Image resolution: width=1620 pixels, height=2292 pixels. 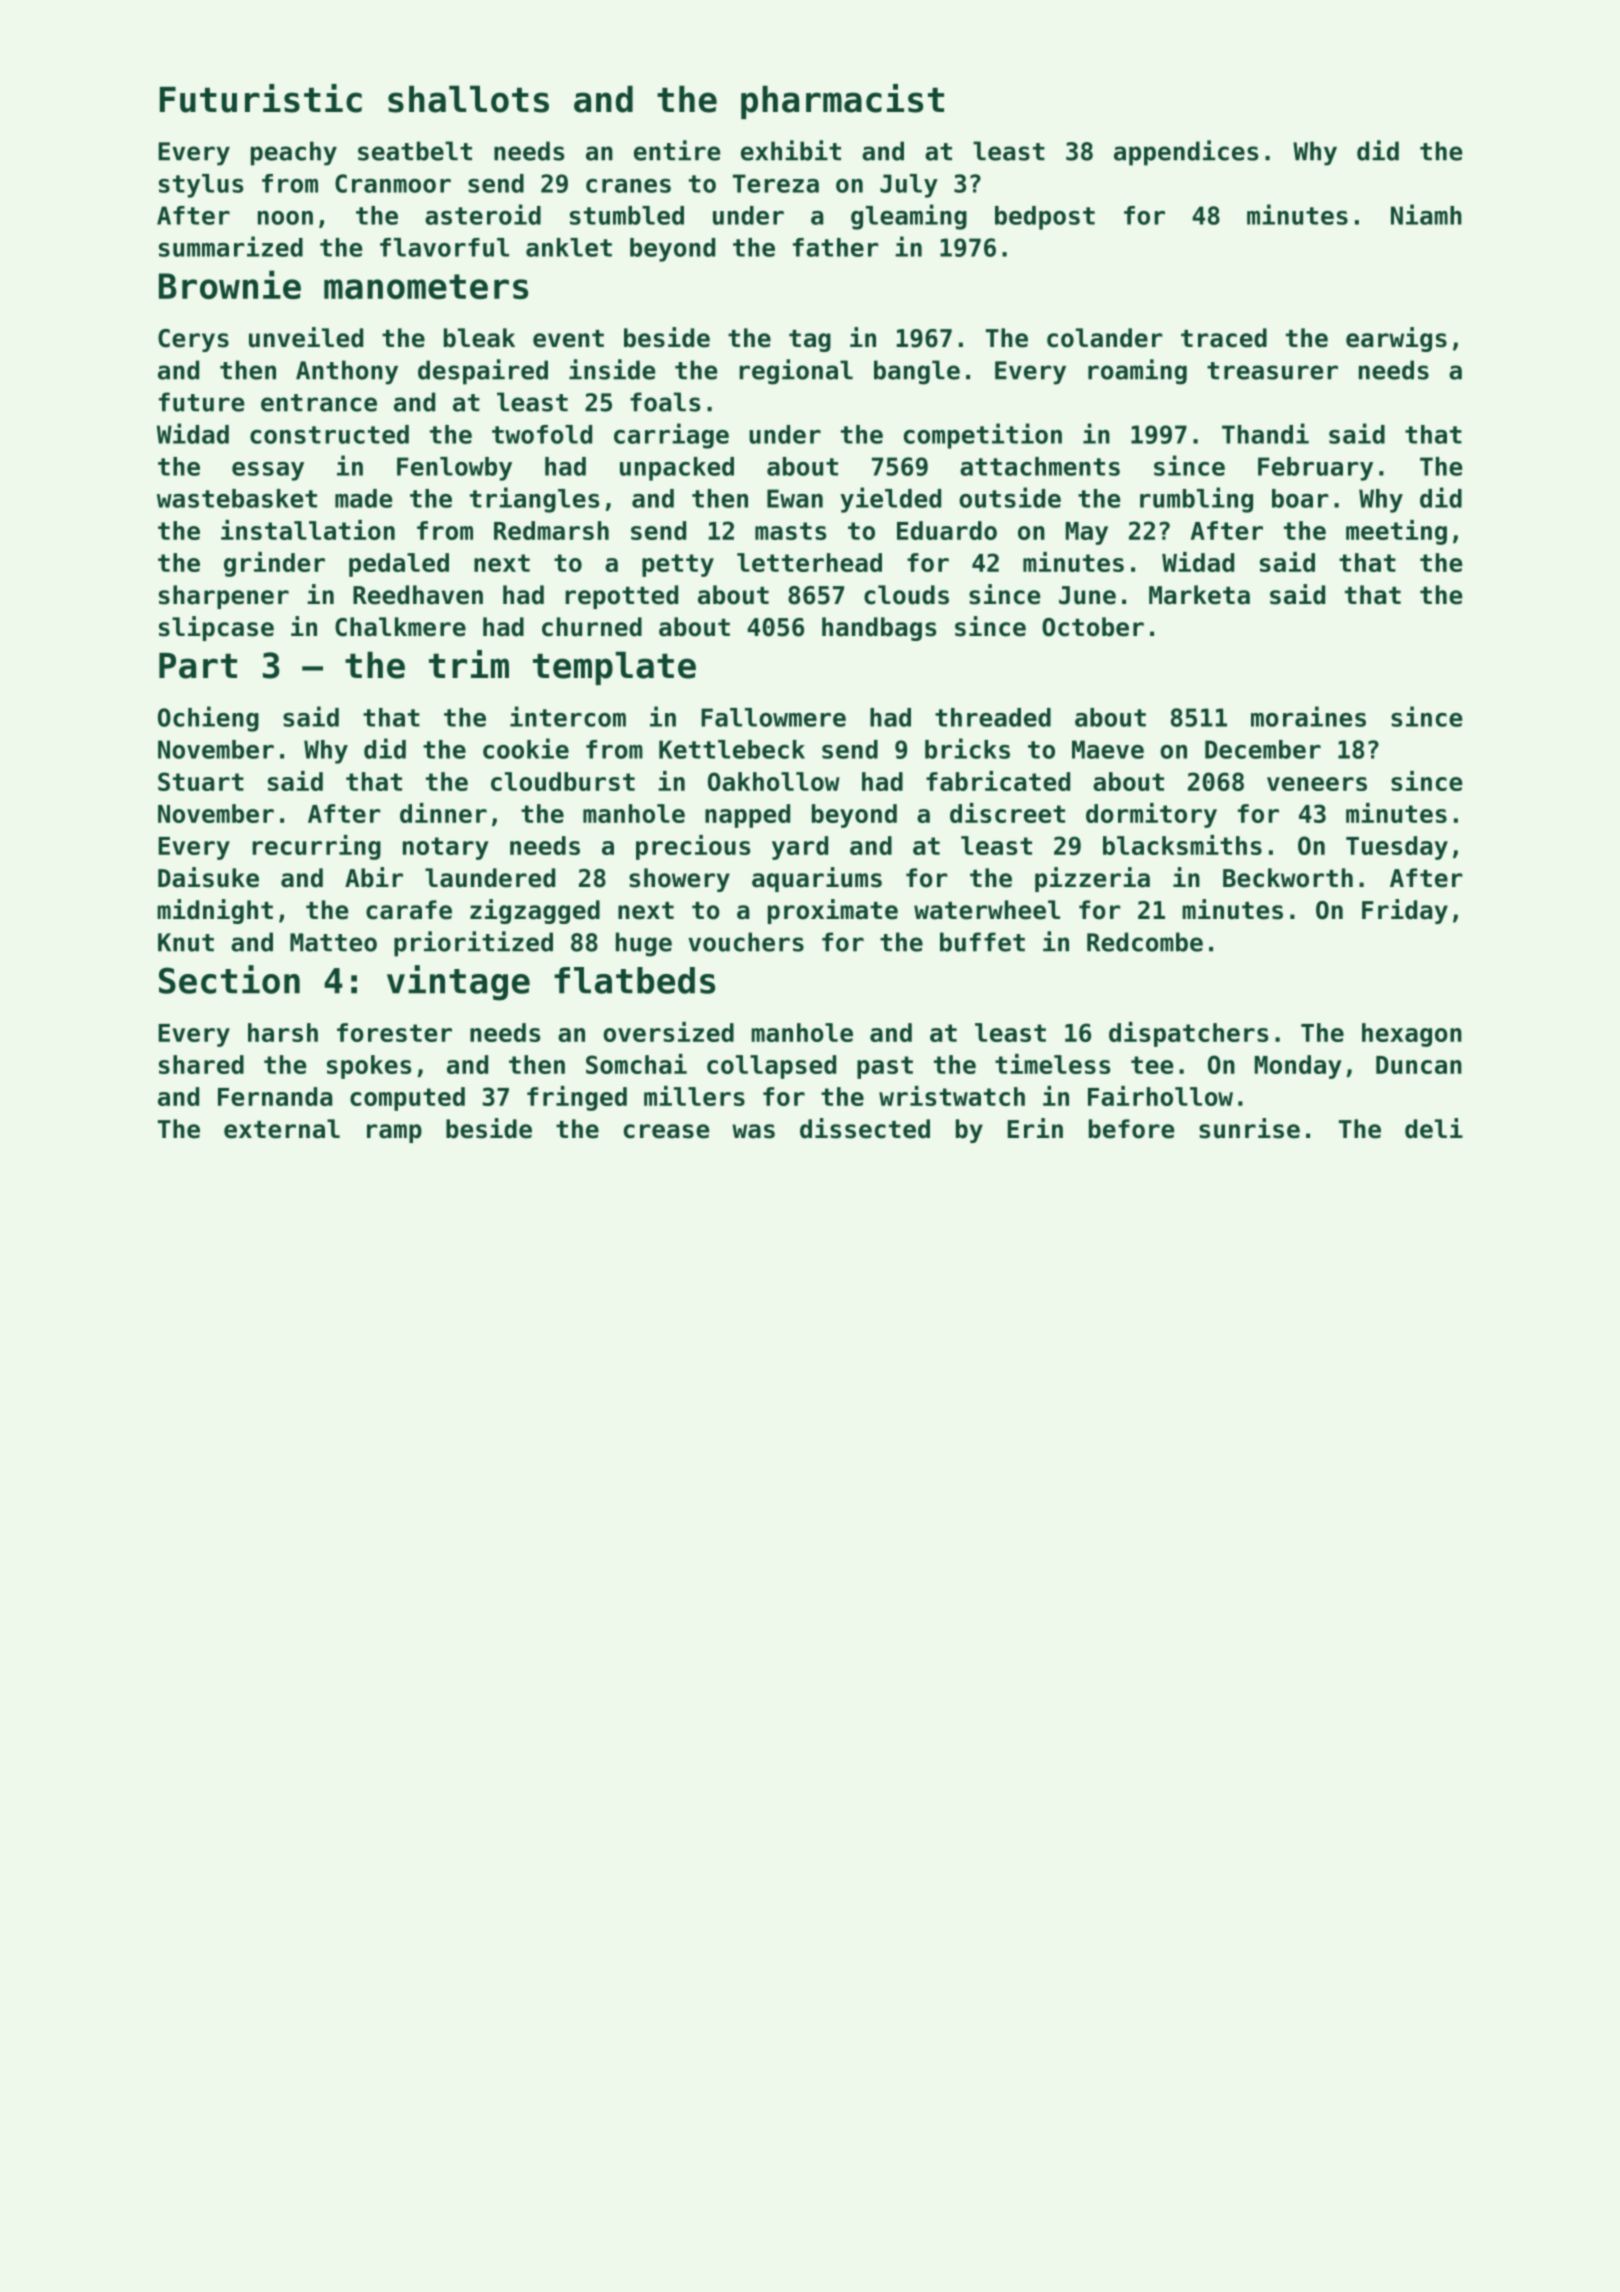 What do you see at coordinates (909, 186) in the page?
I see `July` at bounding box center [909, 186].
